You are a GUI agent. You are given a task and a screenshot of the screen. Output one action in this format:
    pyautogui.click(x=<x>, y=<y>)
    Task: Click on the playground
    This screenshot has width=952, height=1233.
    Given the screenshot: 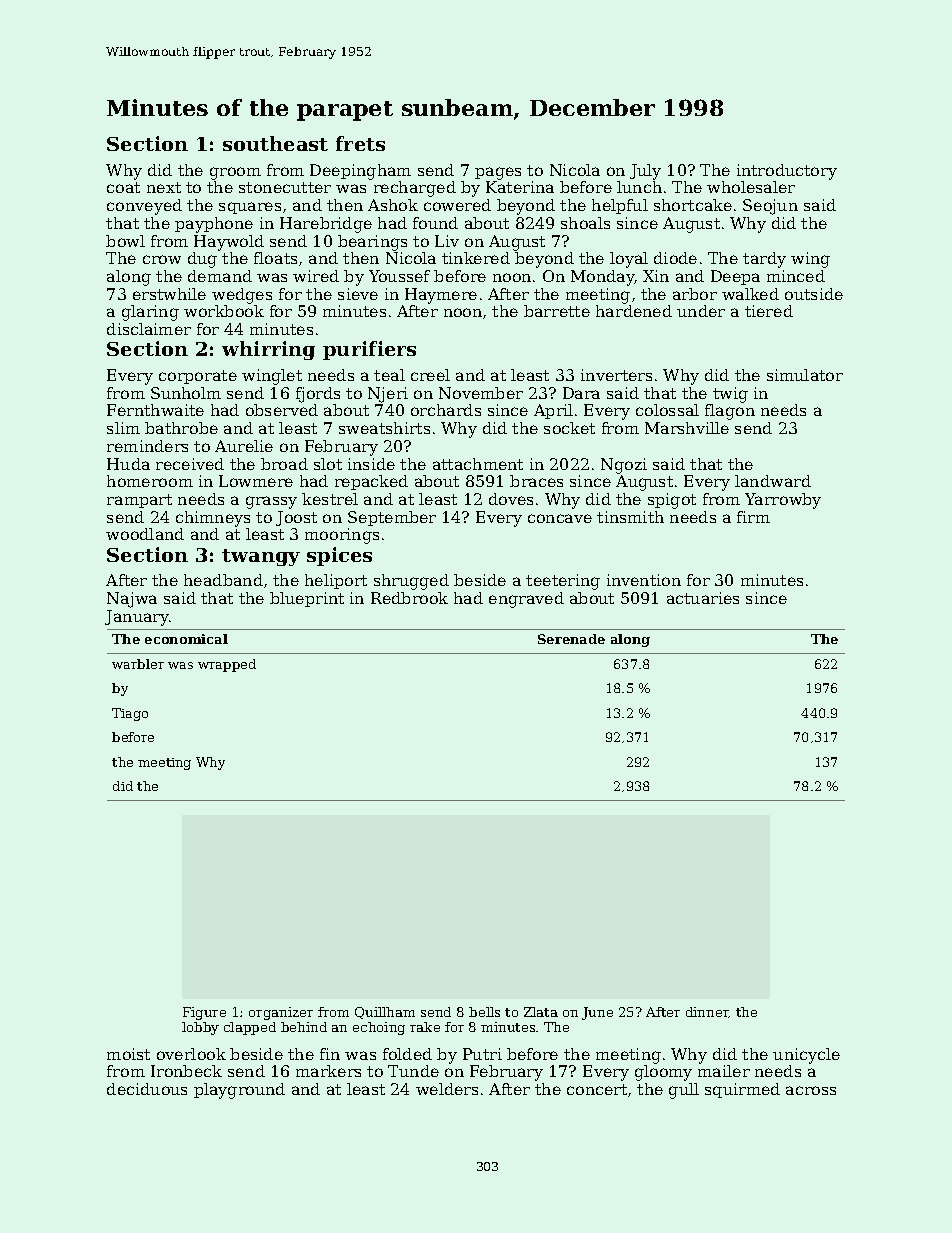 What is the action you would take?
    pyautogui.click(x=239, y=1091)
